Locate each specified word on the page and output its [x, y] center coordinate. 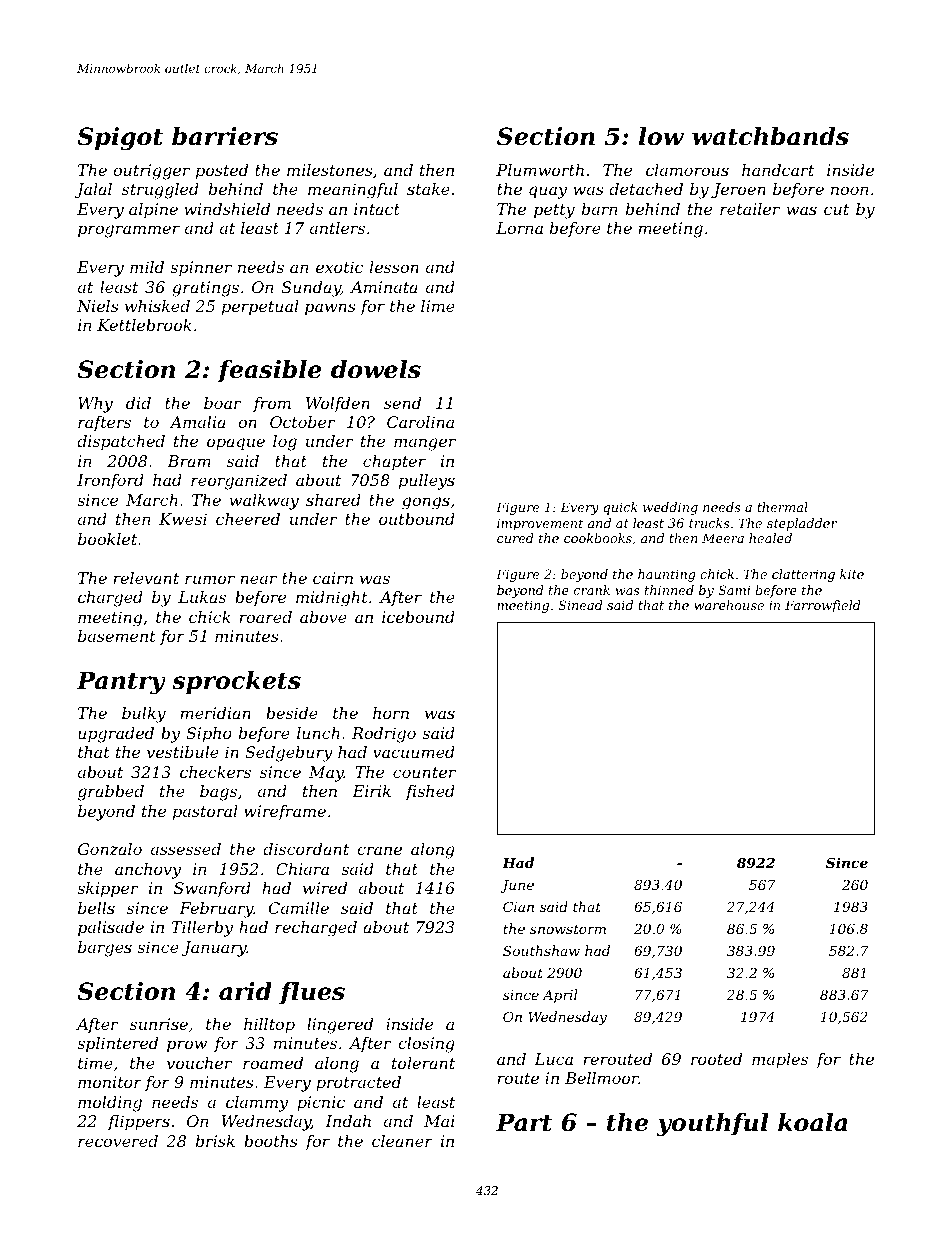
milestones [330, 170]
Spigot [120, 139]
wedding [670, 508]
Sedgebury [289, 754]
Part [524, 1122]
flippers [139, 1123]
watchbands [770, 136]
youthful [713, 1125]
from [272, 404]
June [517, 886]
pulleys [427, 482]
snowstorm [568, 929]
